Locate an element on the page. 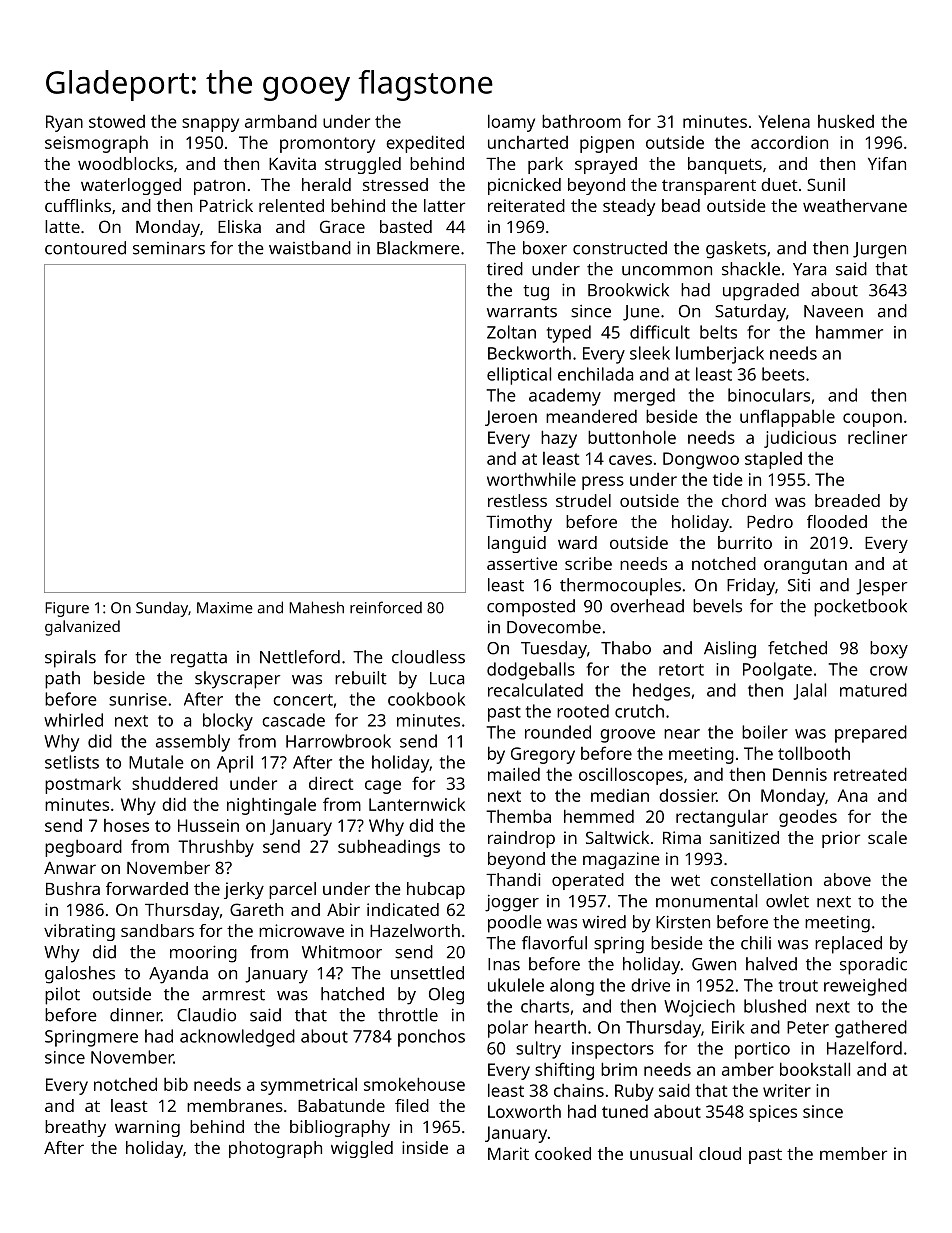 This document has width=952, height=1233. Mutale is located at coordinates (156, 762).
